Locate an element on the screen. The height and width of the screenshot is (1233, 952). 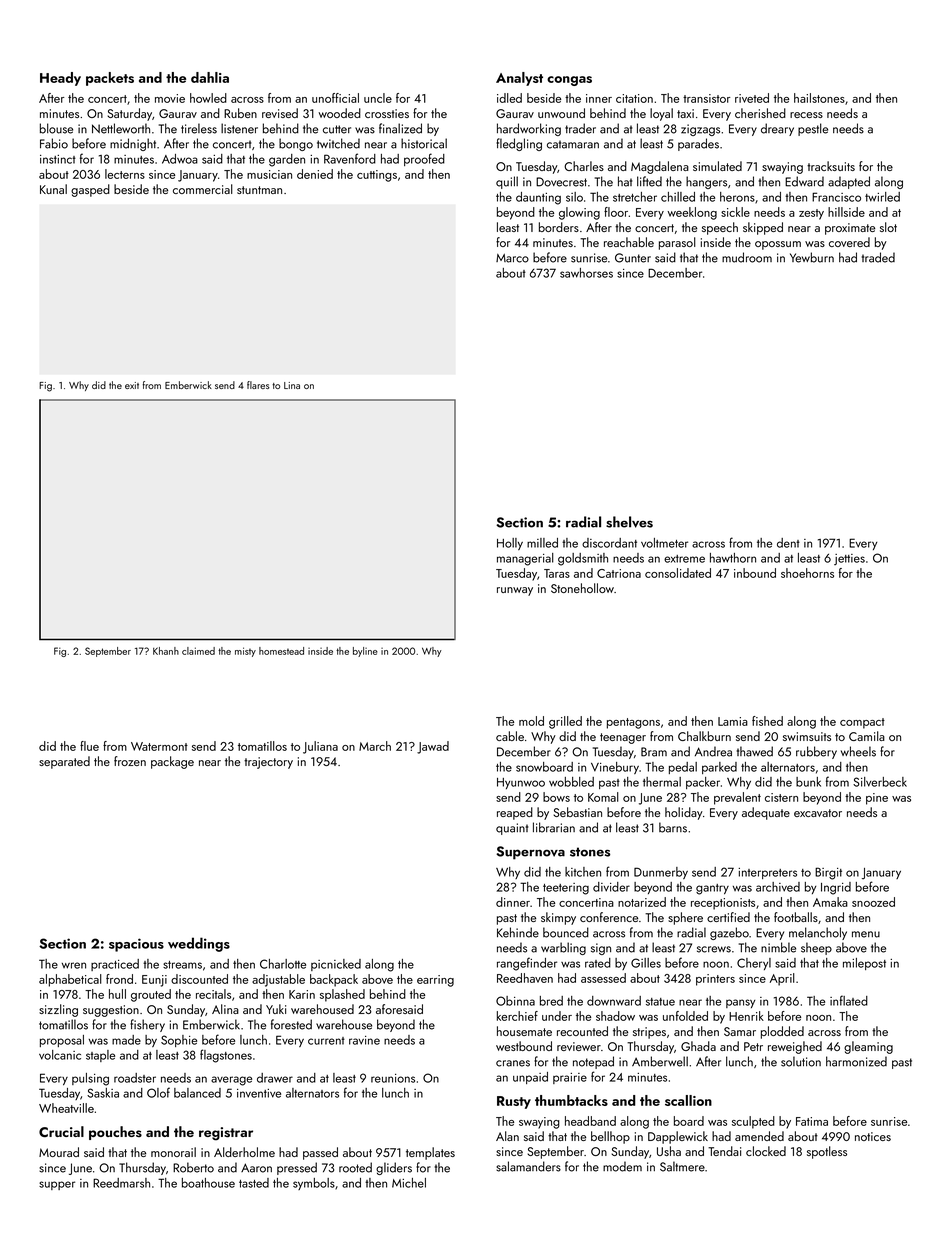
Rusty is located at coordinates (514, 1102).
